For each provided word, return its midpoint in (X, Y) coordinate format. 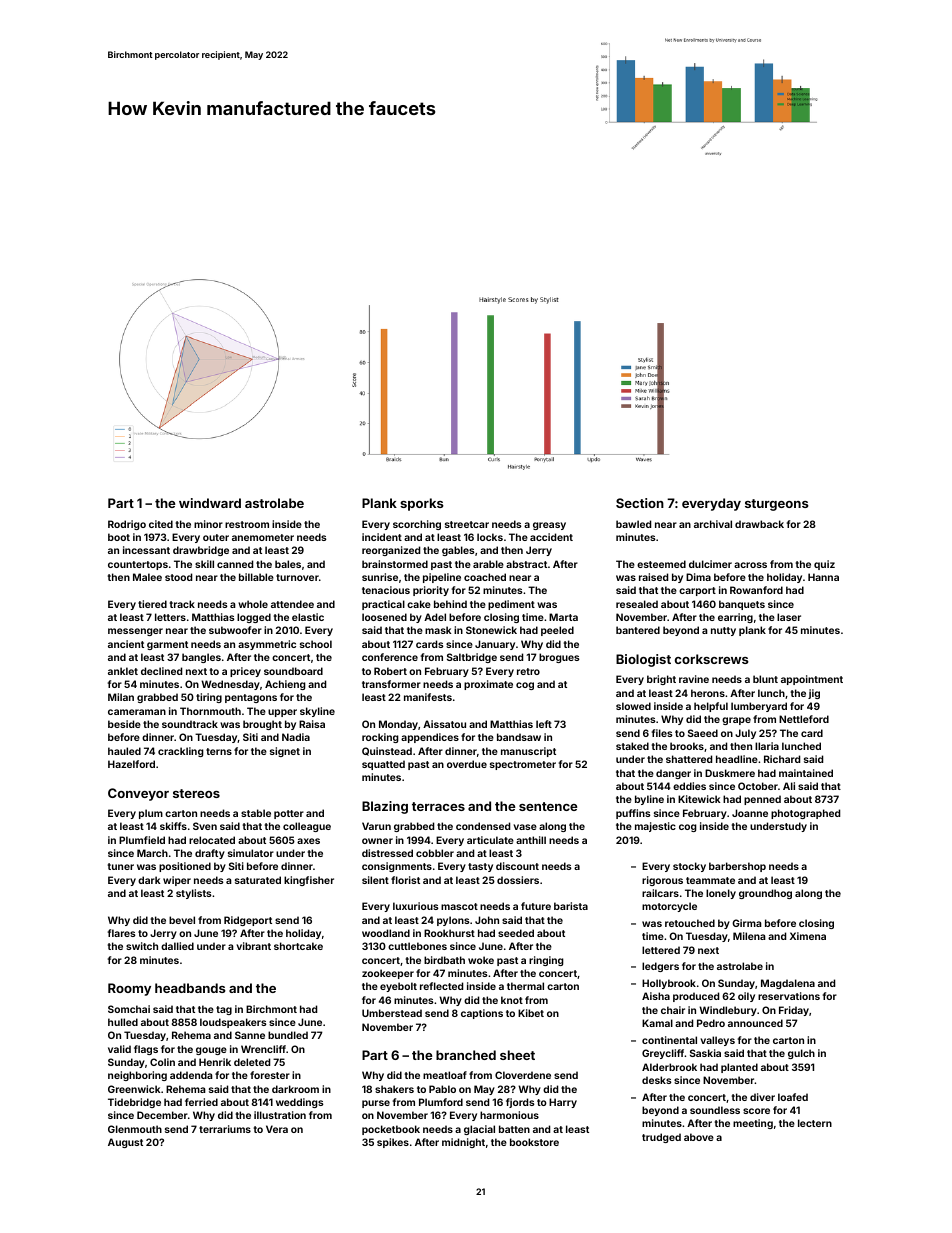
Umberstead (392, 1013)
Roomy (129, 989)
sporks (422, 504)
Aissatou (444, 724)
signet (285, 752)
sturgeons (777, 505)
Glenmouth (135, 1129)
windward (210, 503)
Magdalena (788, 984)
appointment (812, 680)
